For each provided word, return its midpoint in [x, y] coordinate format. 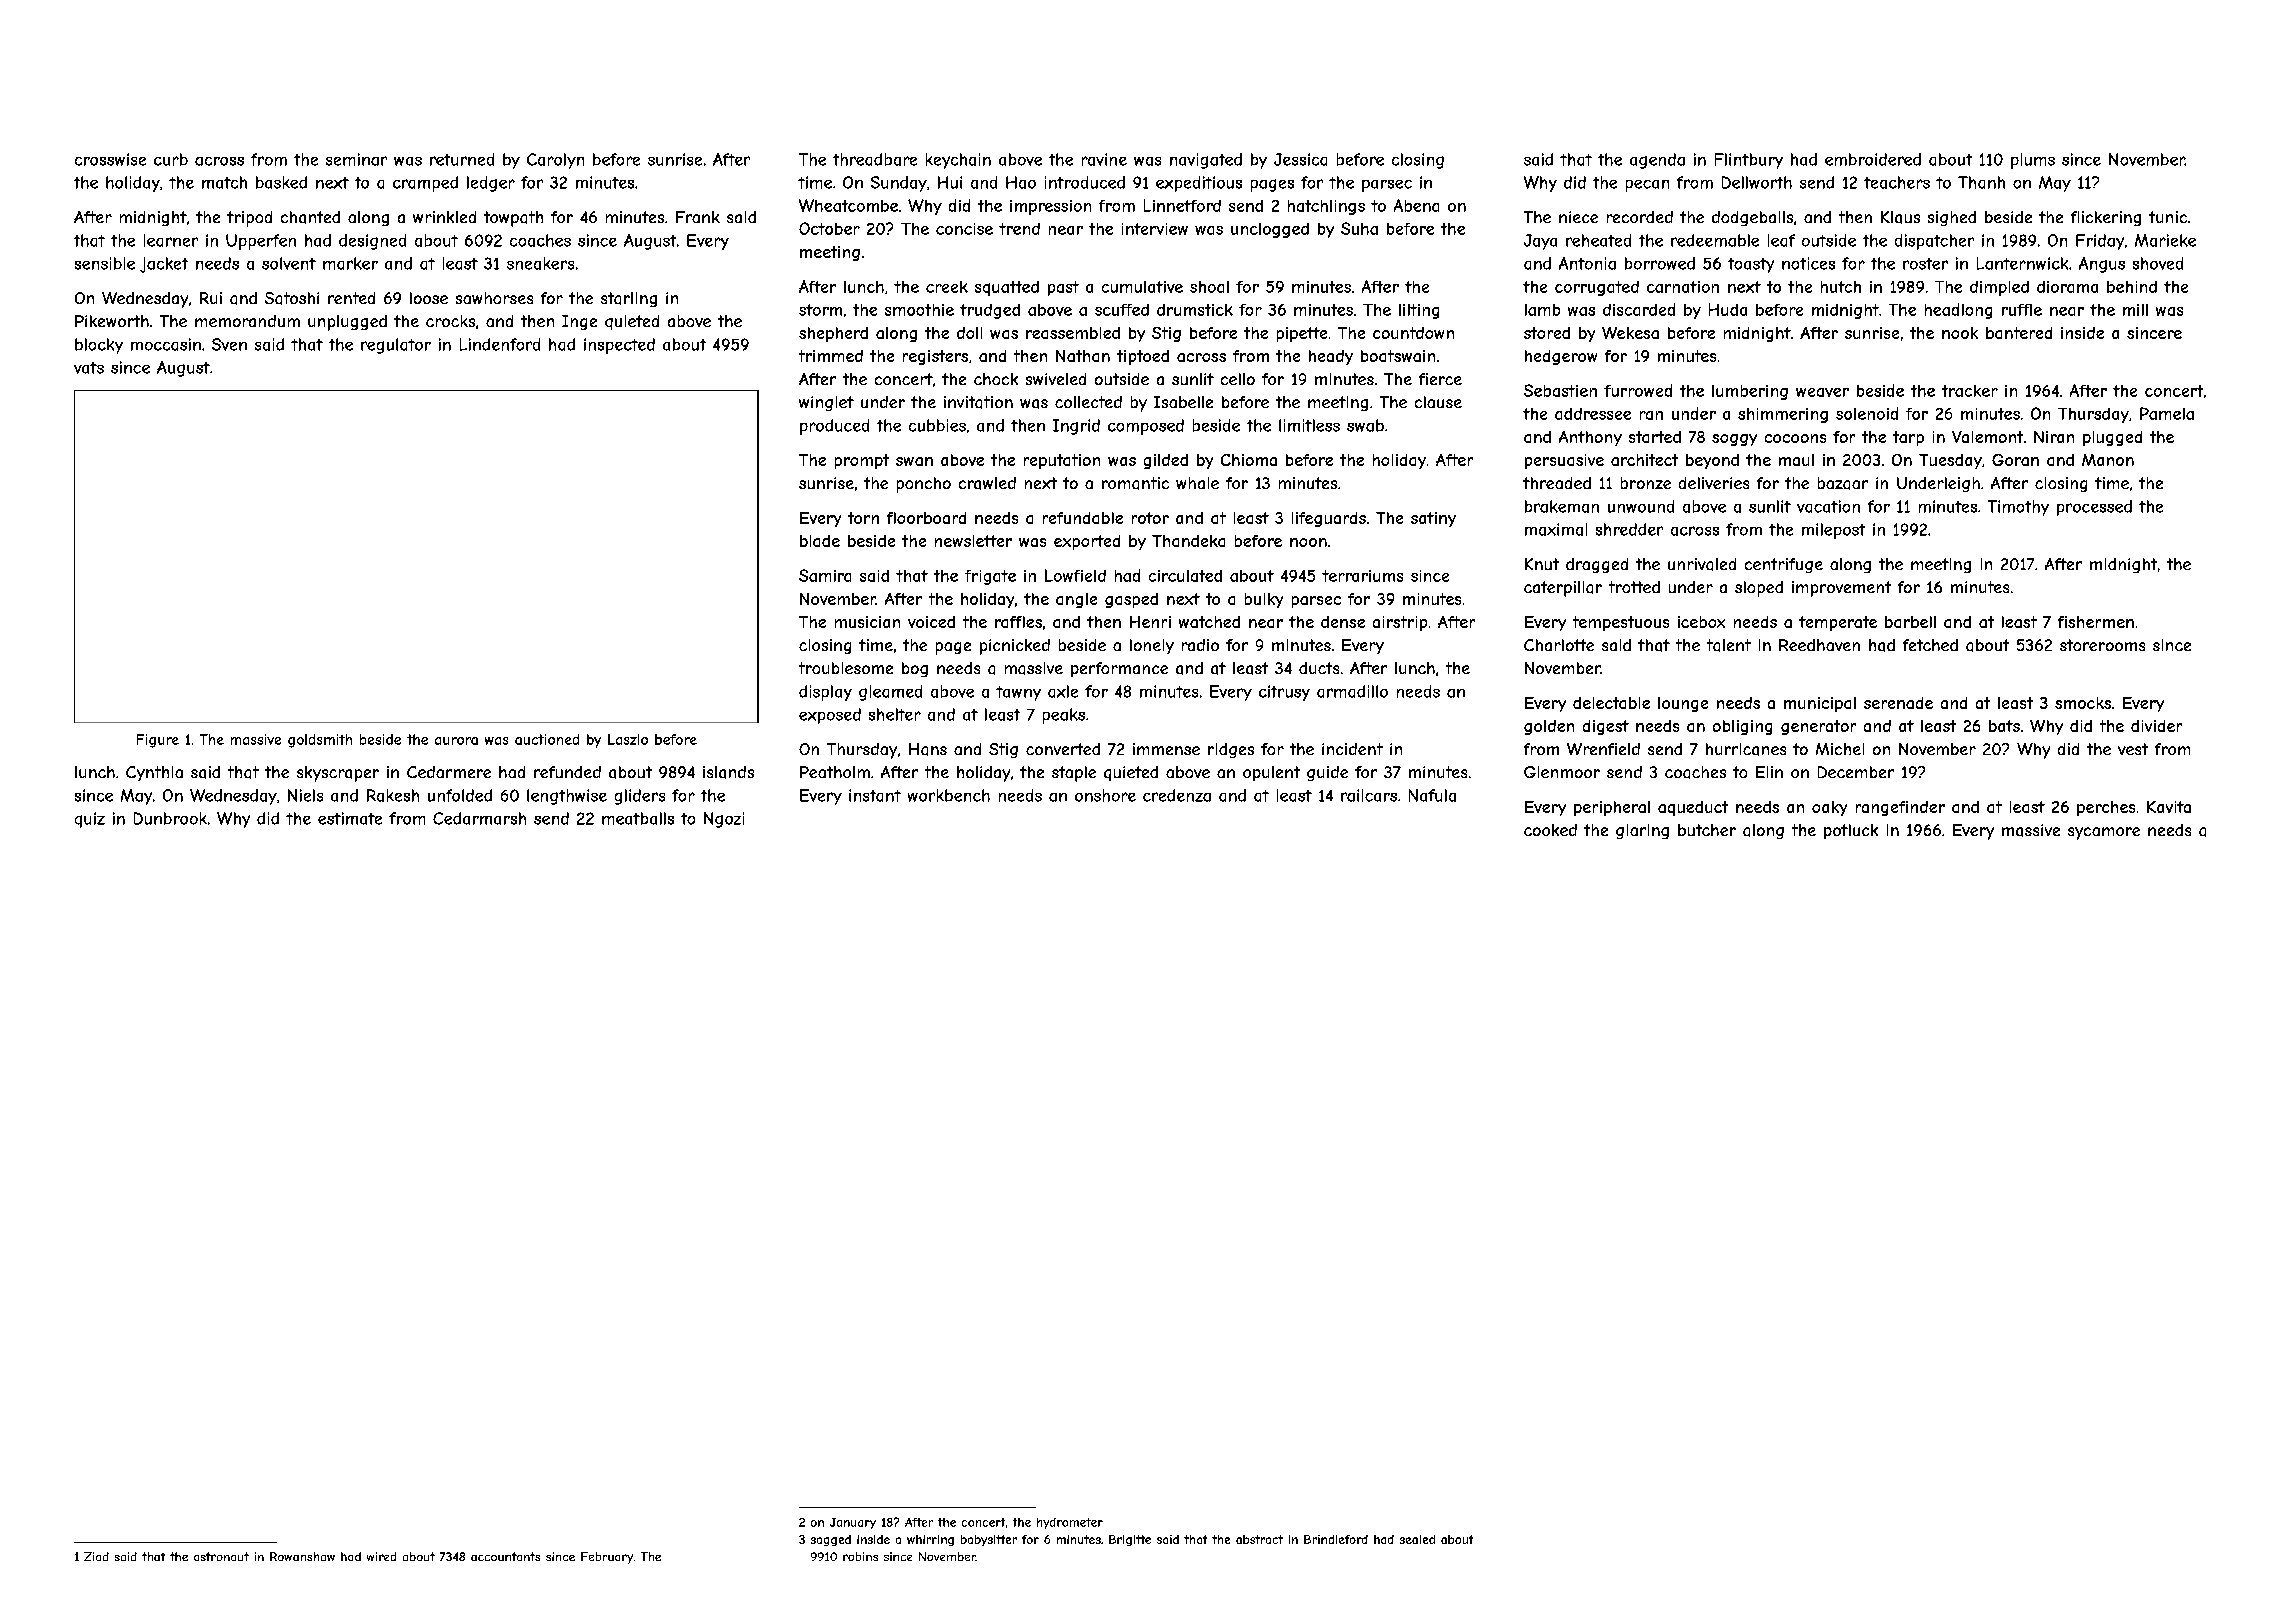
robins [860, 1556]
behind [2132, 287]
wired [381, 1556]
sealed [1417, 1539]
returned [462, 159]
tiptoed [1143, 357]
